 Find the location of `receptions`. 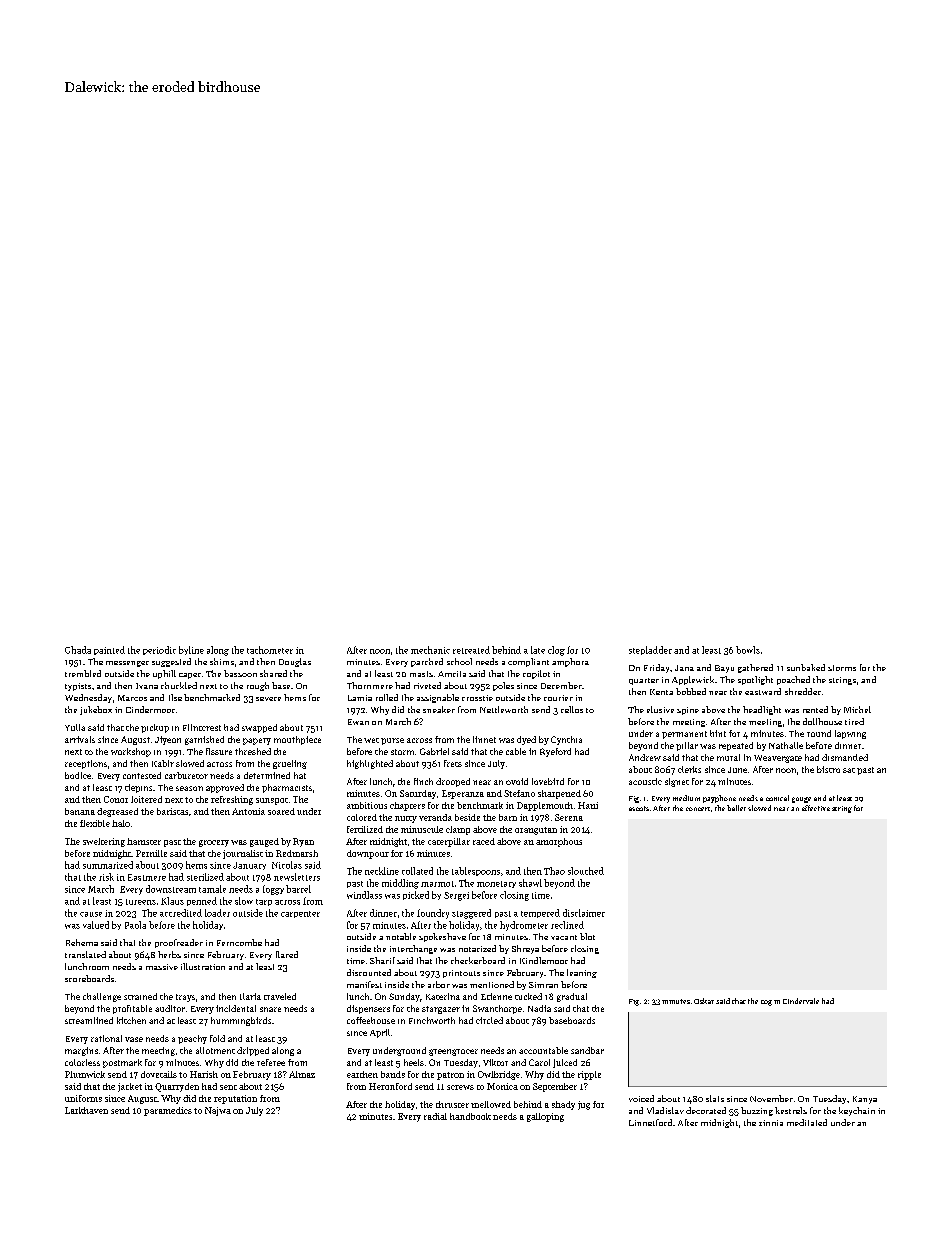

receptions is located at coordinates (86, 764).
